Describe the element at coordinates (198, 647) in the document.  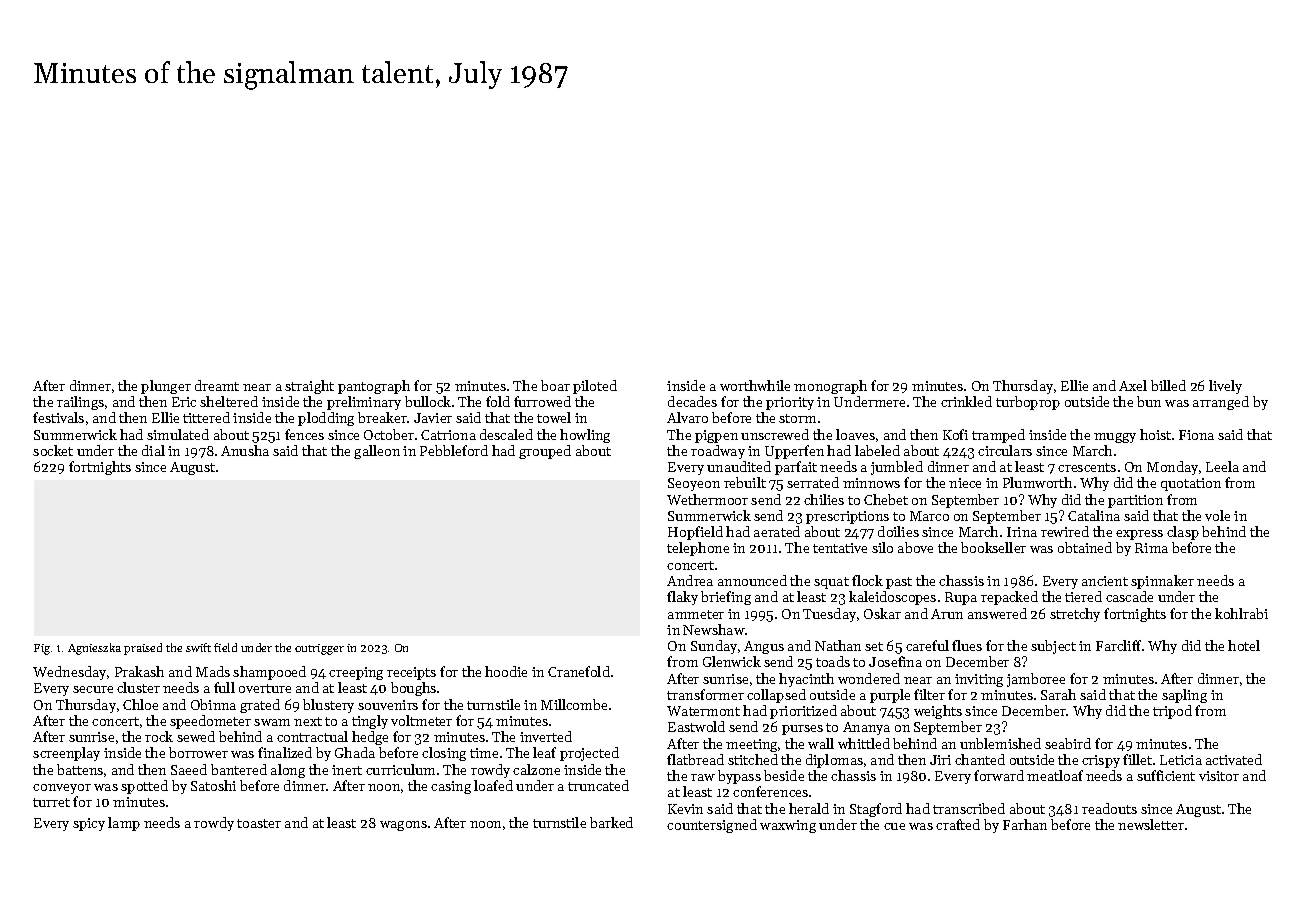
I see `swift` at that location.
